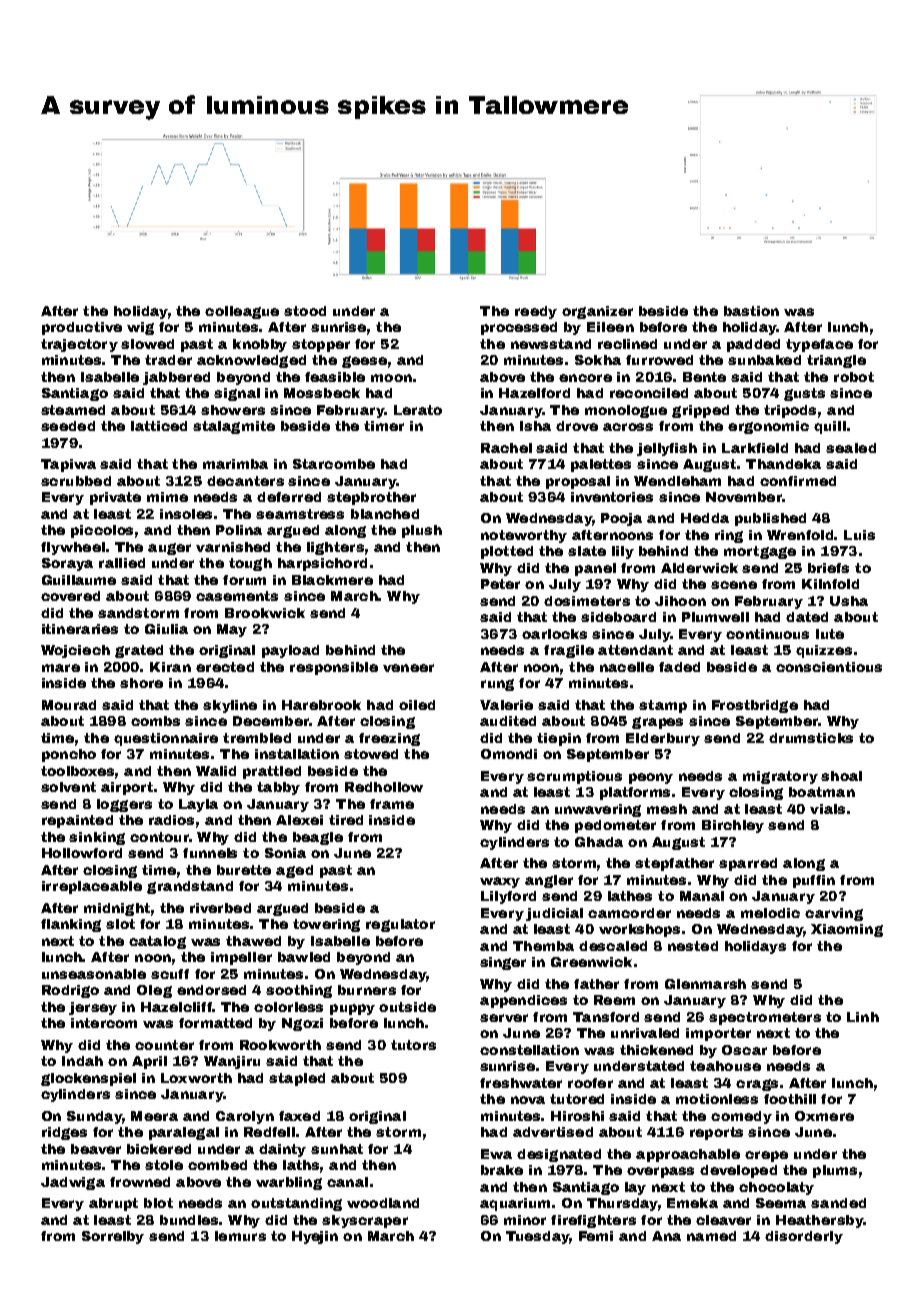 This screenshot has height=1308, width=924. I want to click on Frostbridge, so click(755, 706).
